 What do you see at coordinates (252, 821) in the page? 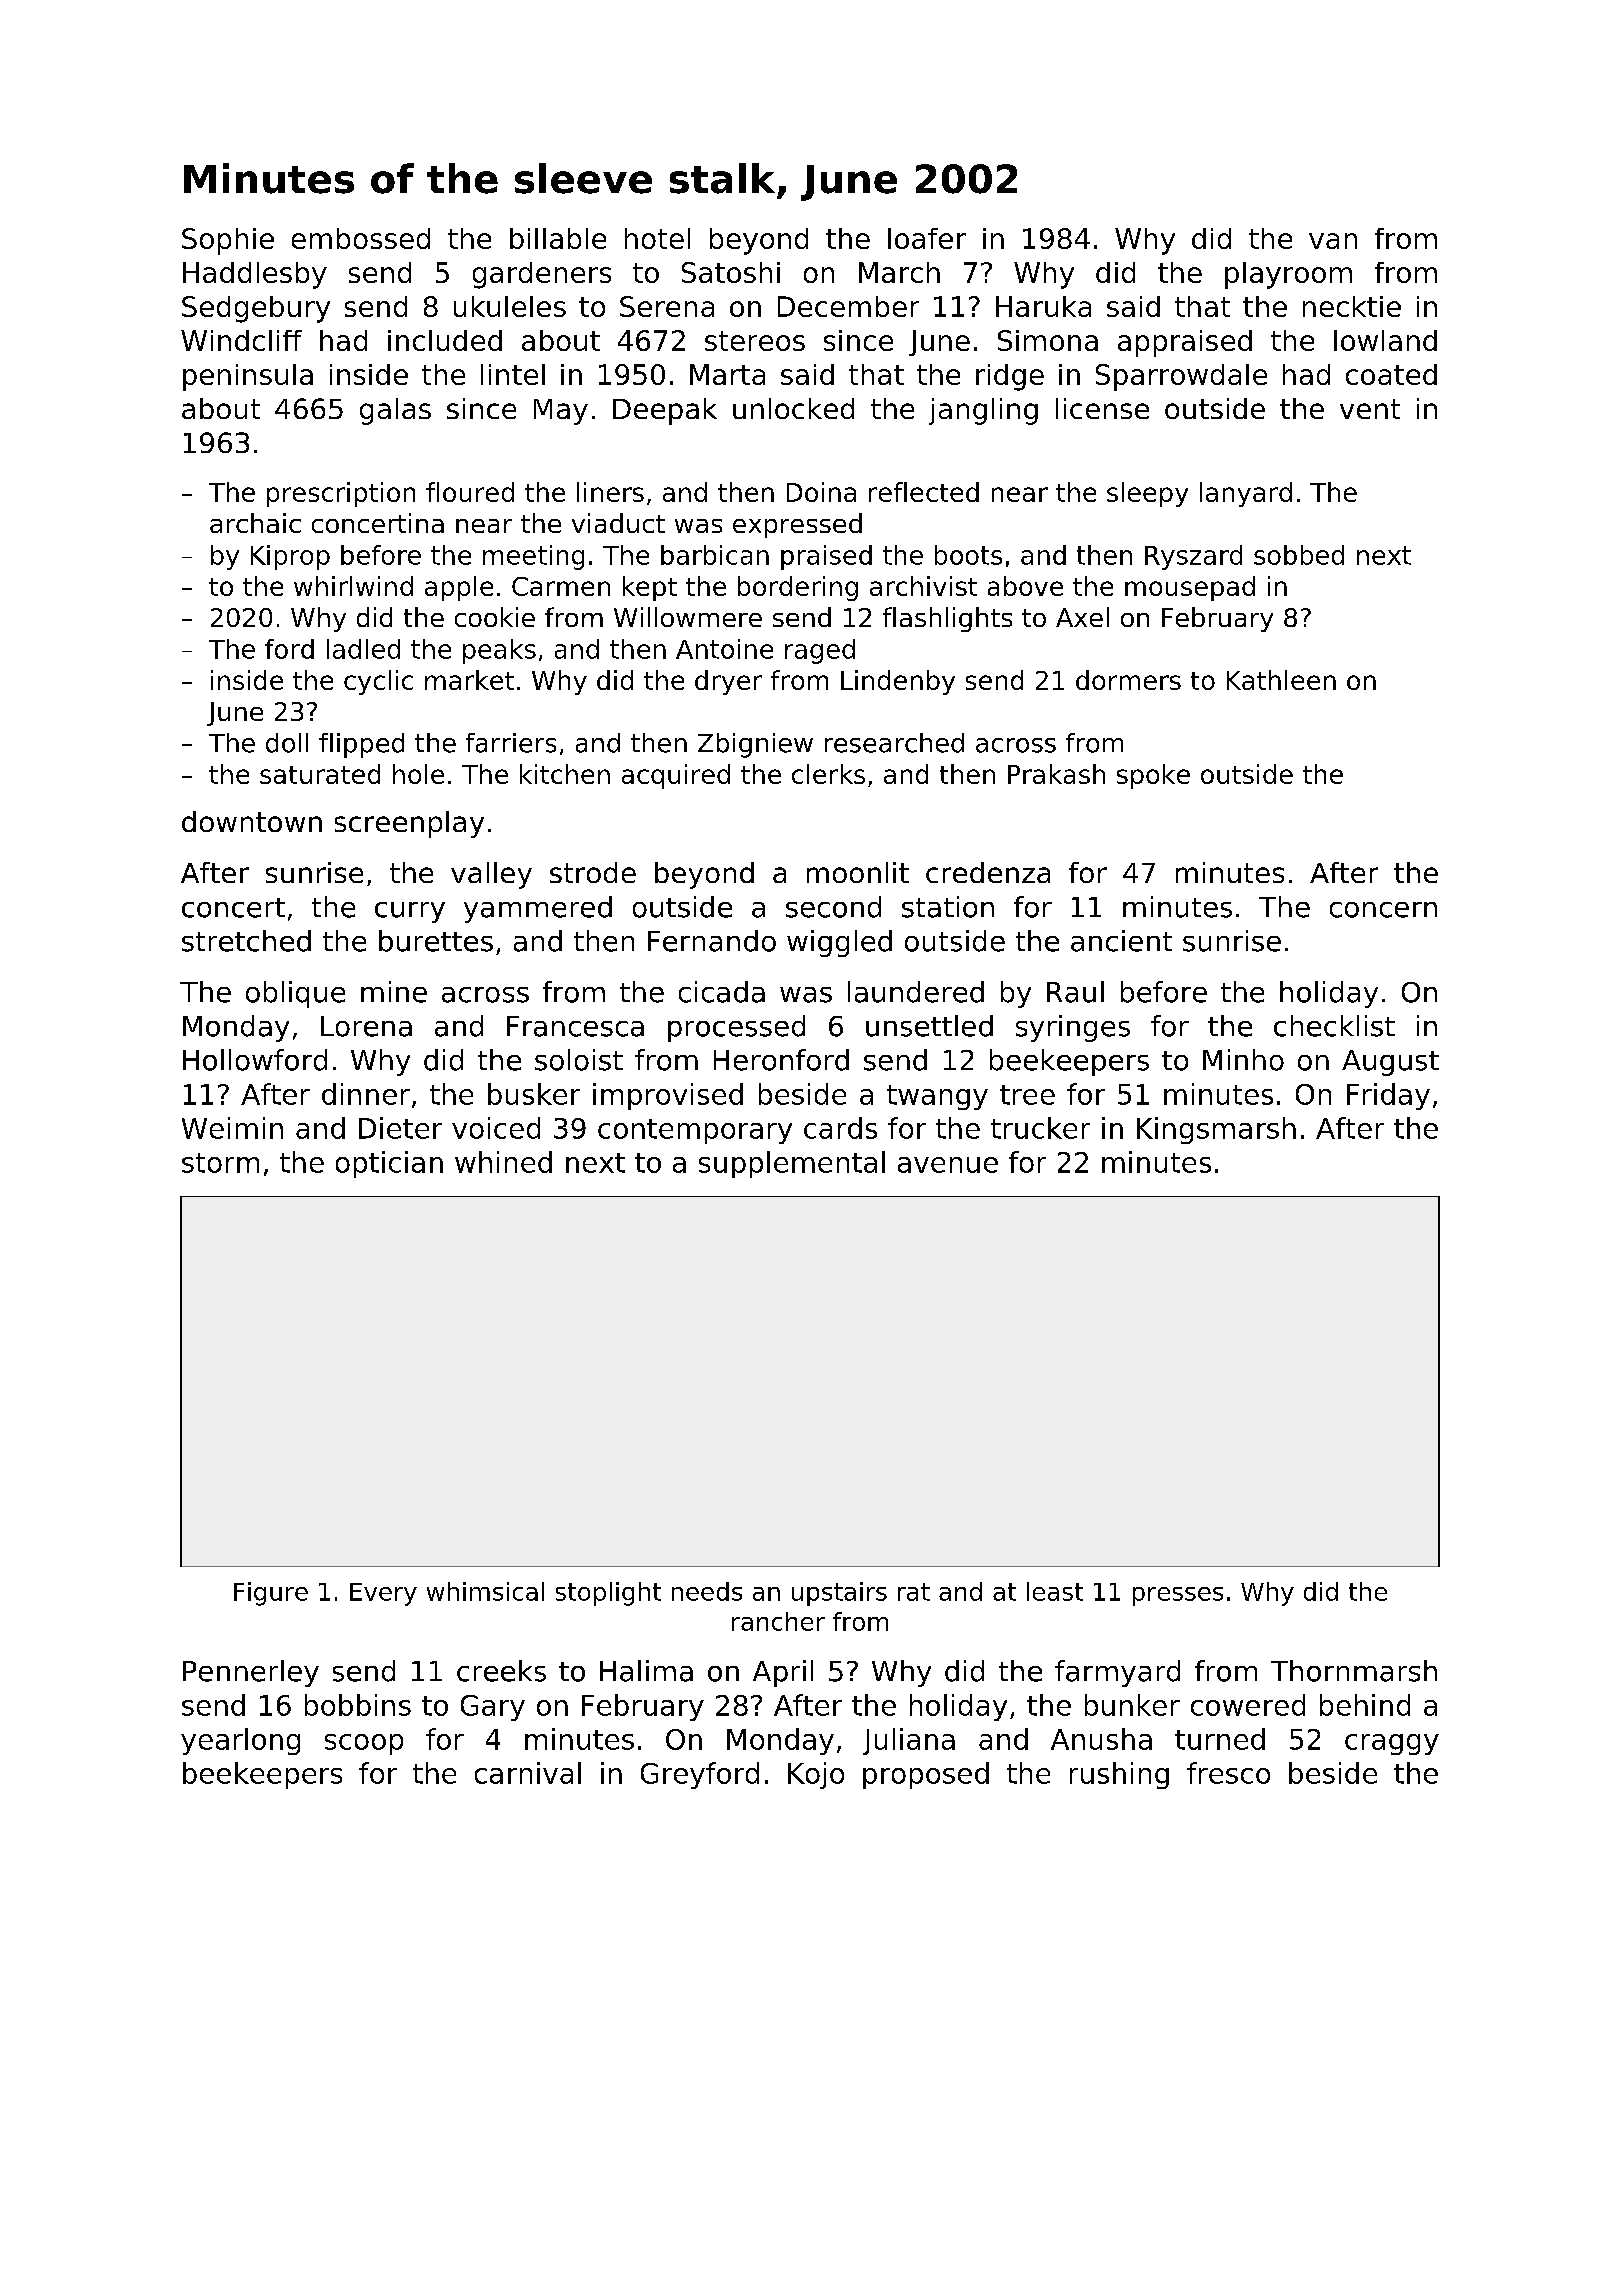
I see `downtown` at bounding box center [252, 821].
